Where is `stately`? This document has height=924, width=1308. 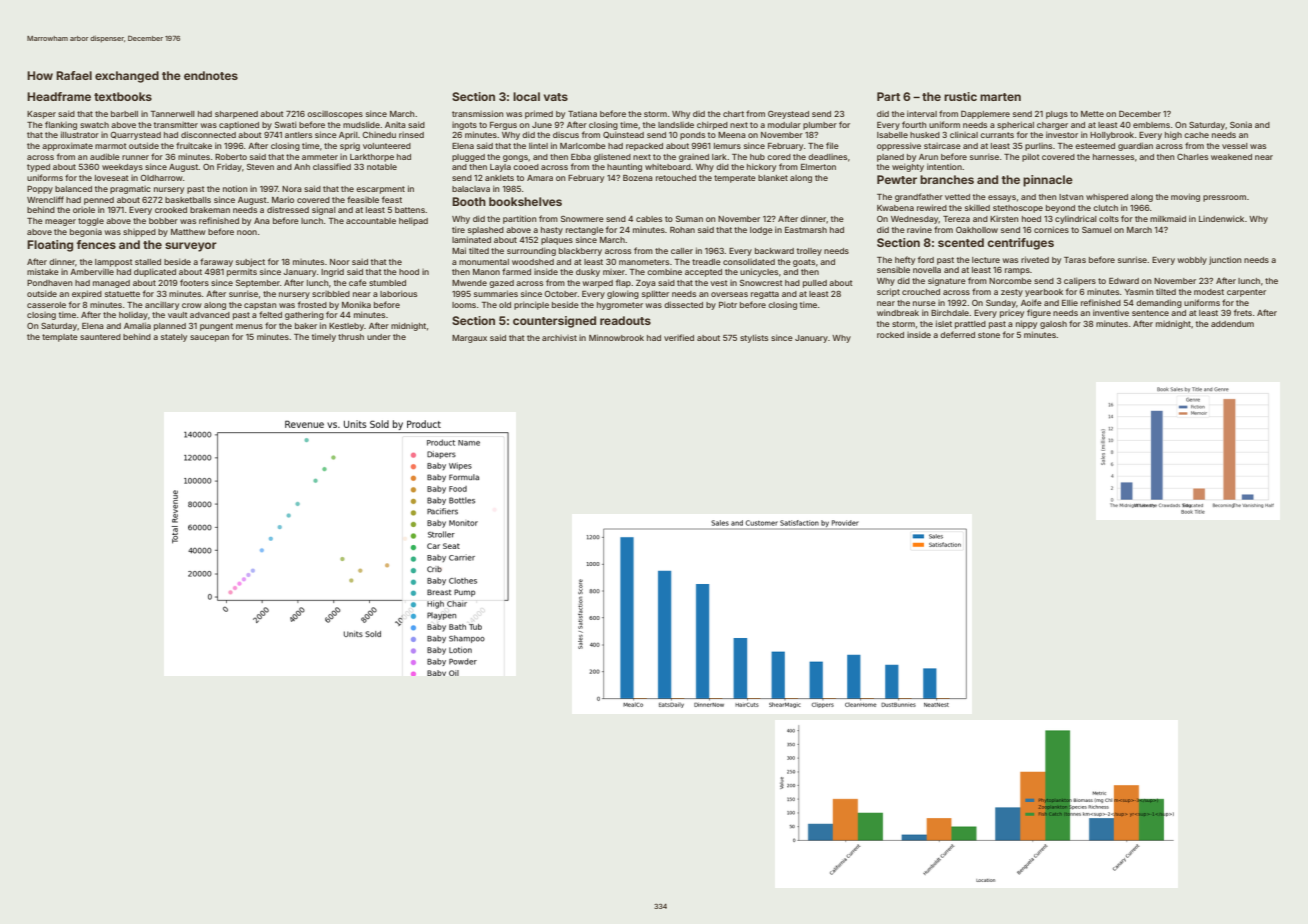
stately is located at coordinates (174, 338).
